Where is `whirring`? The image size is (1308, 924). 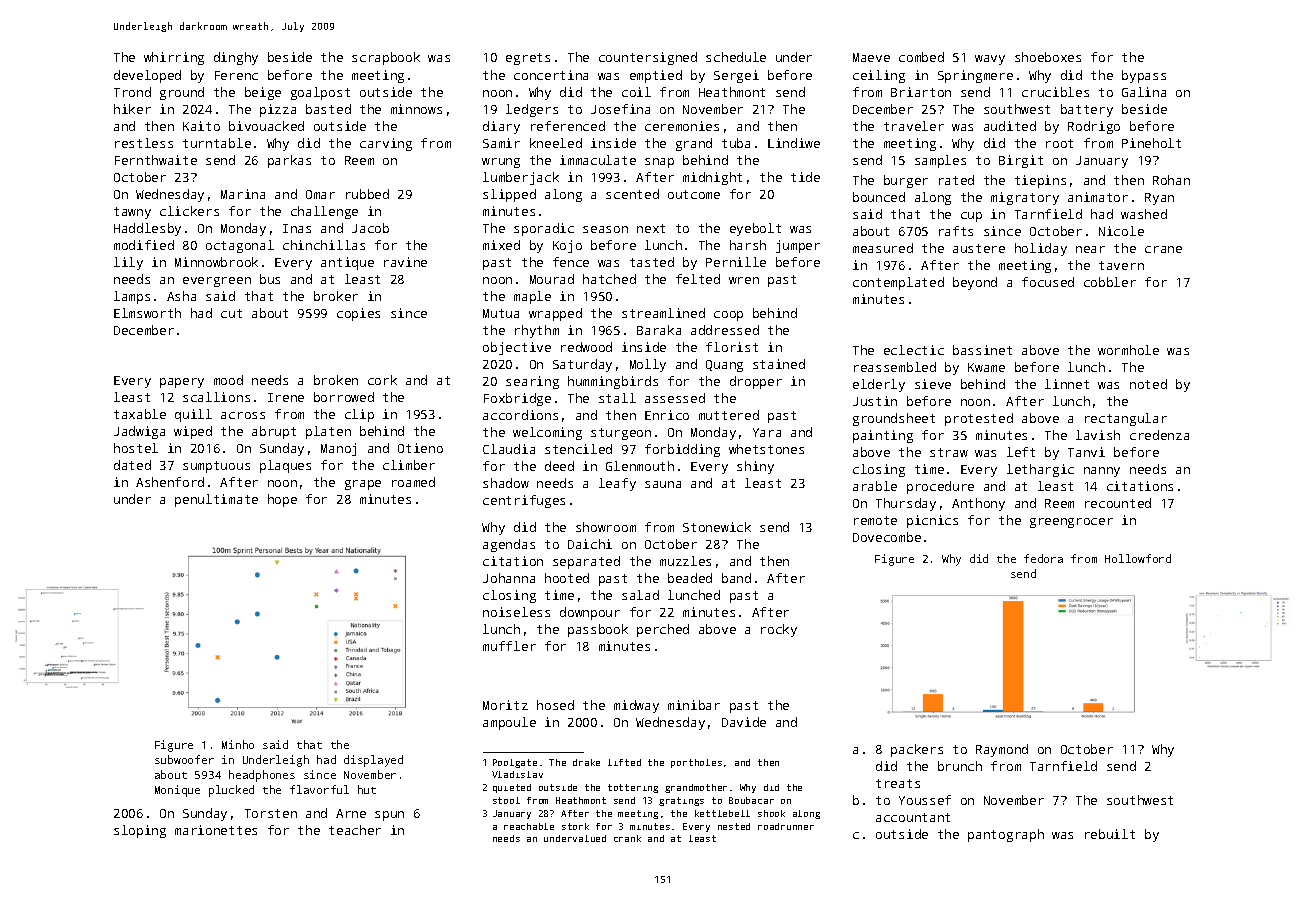
whirring is located at coordinates (174, 58).
